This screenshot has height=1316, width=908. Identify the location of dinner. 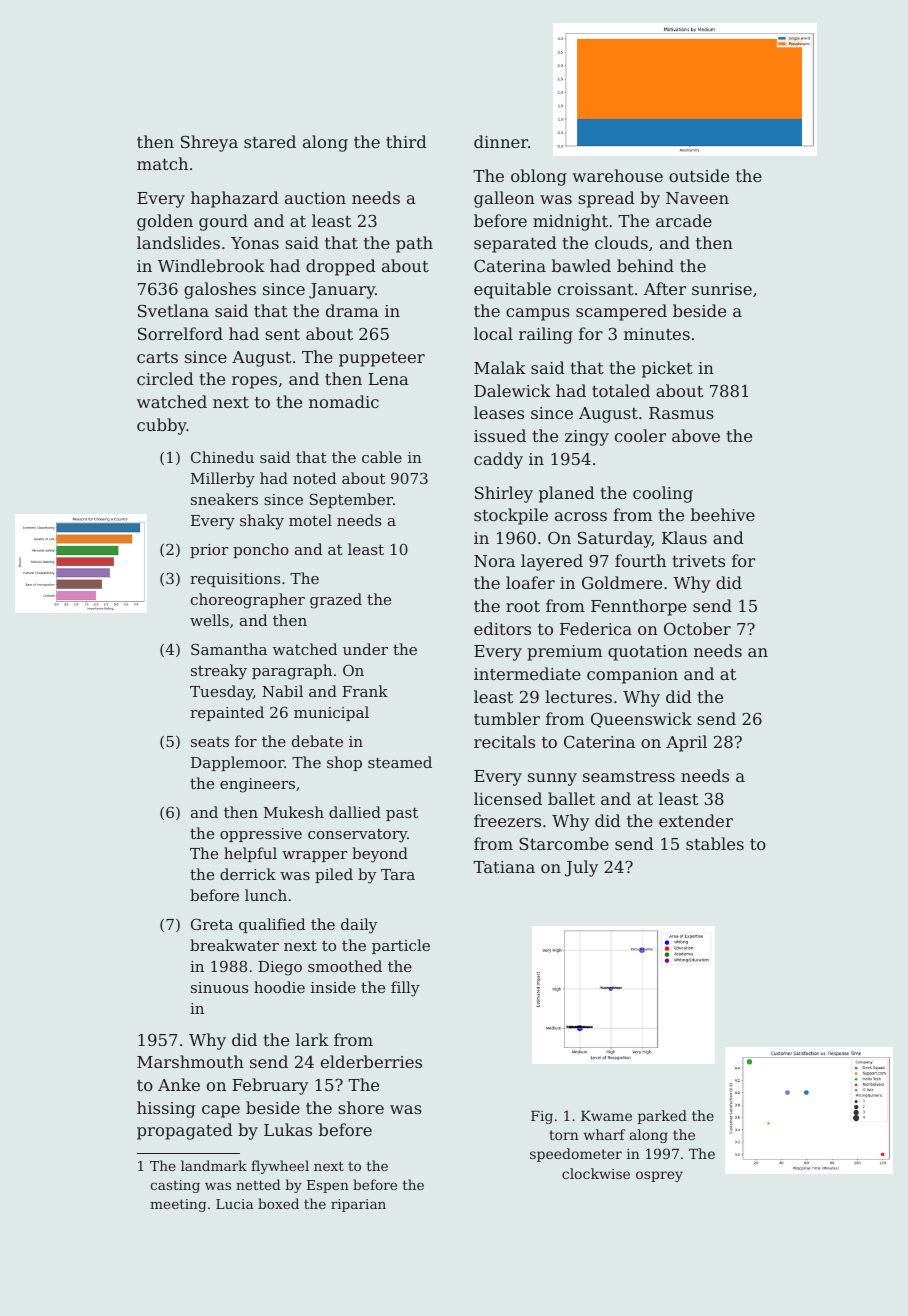
(501, 141).
